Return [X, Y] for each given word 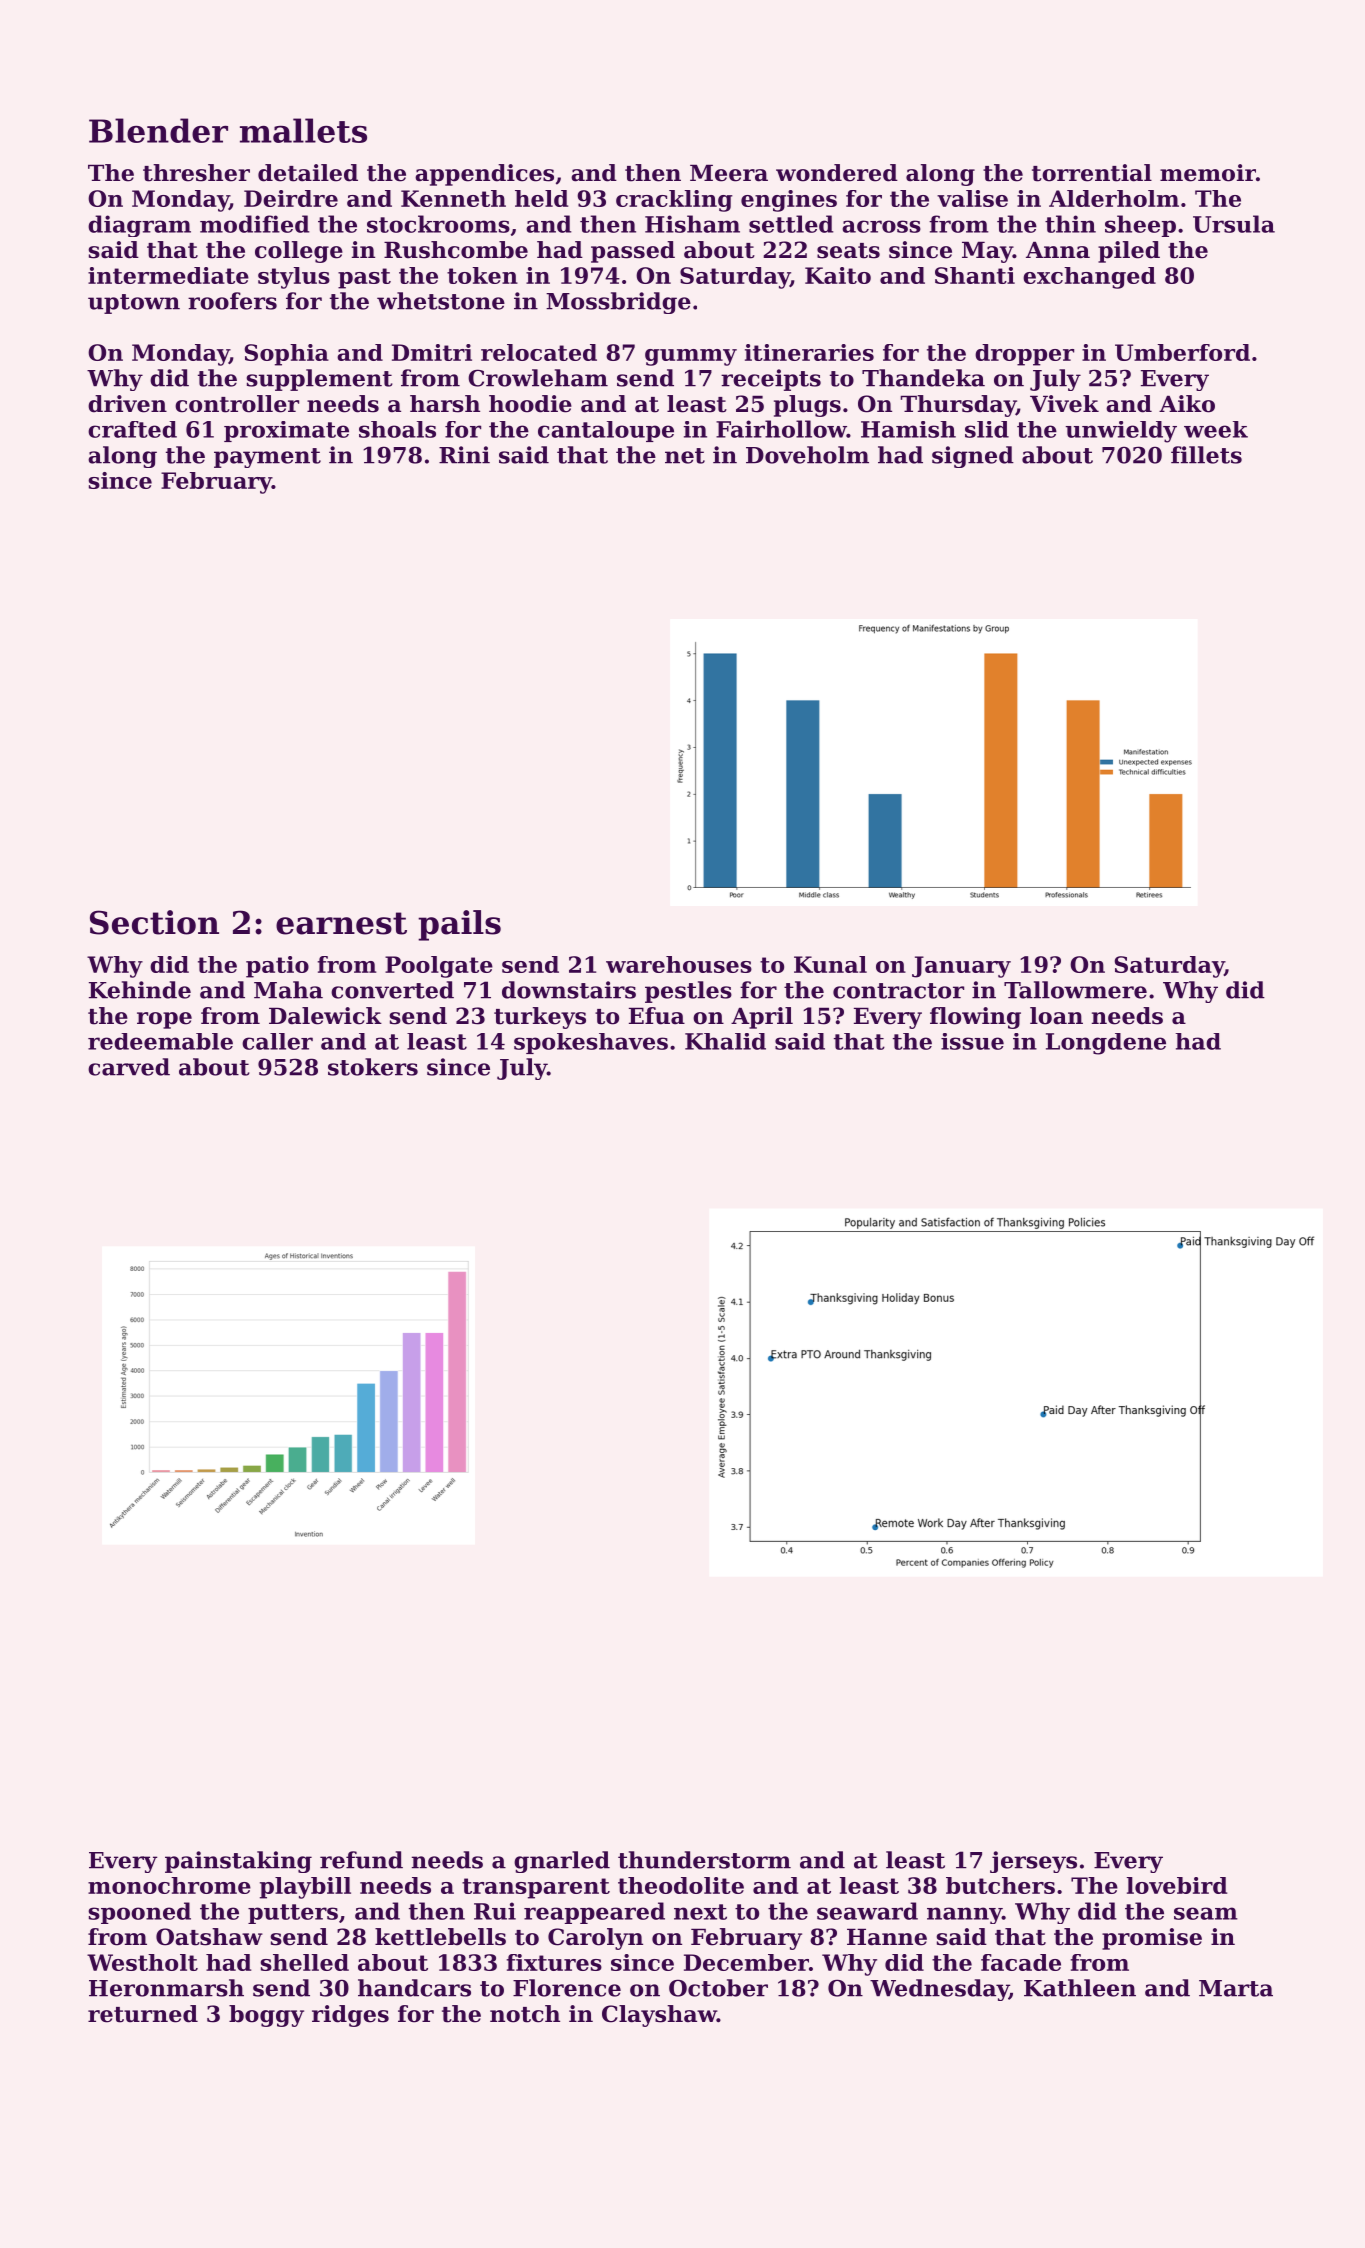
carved [129, 1067]
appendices [484, 175]
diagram [139, 226]
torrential [1092, 173]
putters [293, 1914]
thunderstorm [704, 1860]
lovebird [1177, 1885]
